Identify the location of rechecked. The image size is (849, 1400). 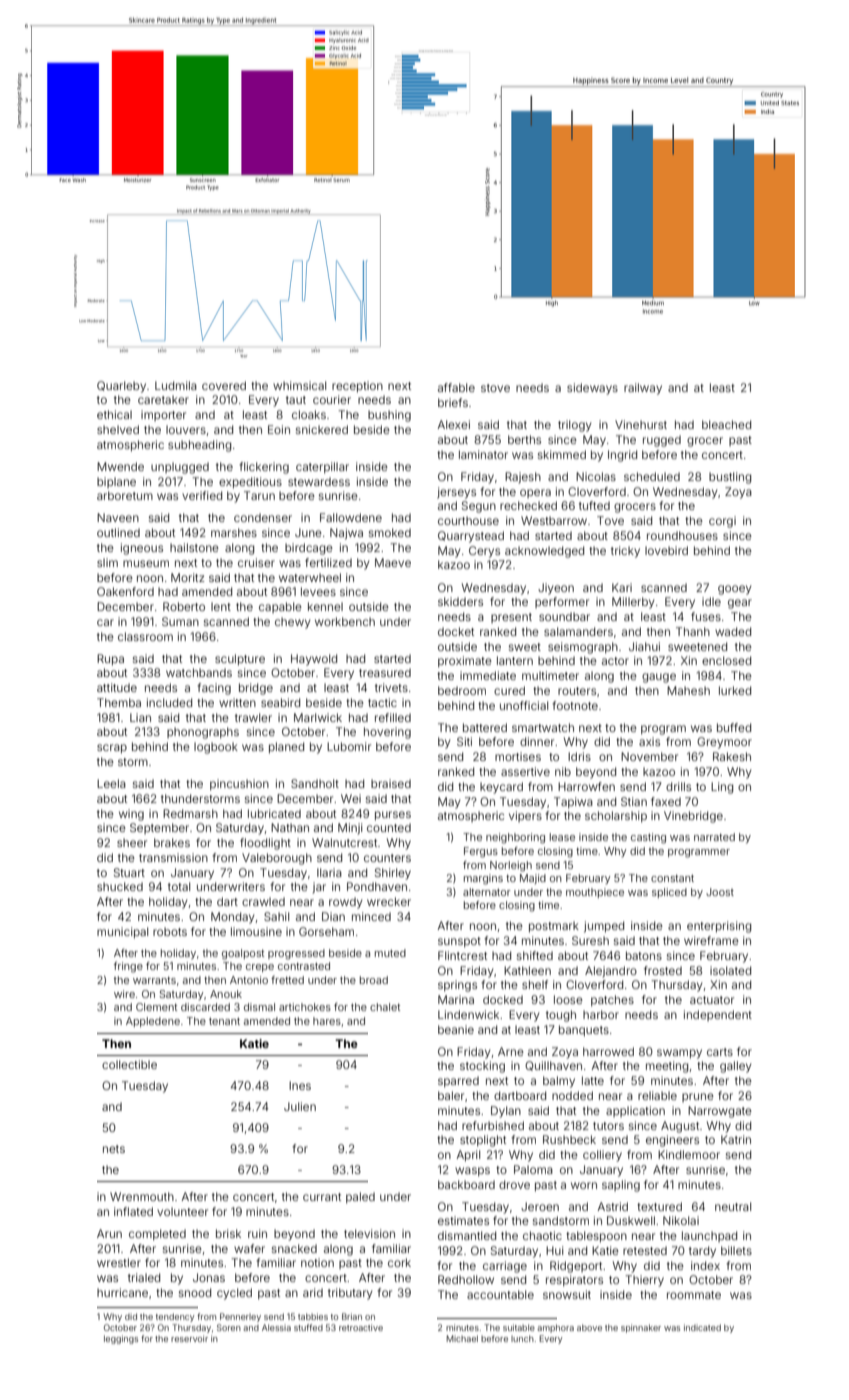
(528, 505).
